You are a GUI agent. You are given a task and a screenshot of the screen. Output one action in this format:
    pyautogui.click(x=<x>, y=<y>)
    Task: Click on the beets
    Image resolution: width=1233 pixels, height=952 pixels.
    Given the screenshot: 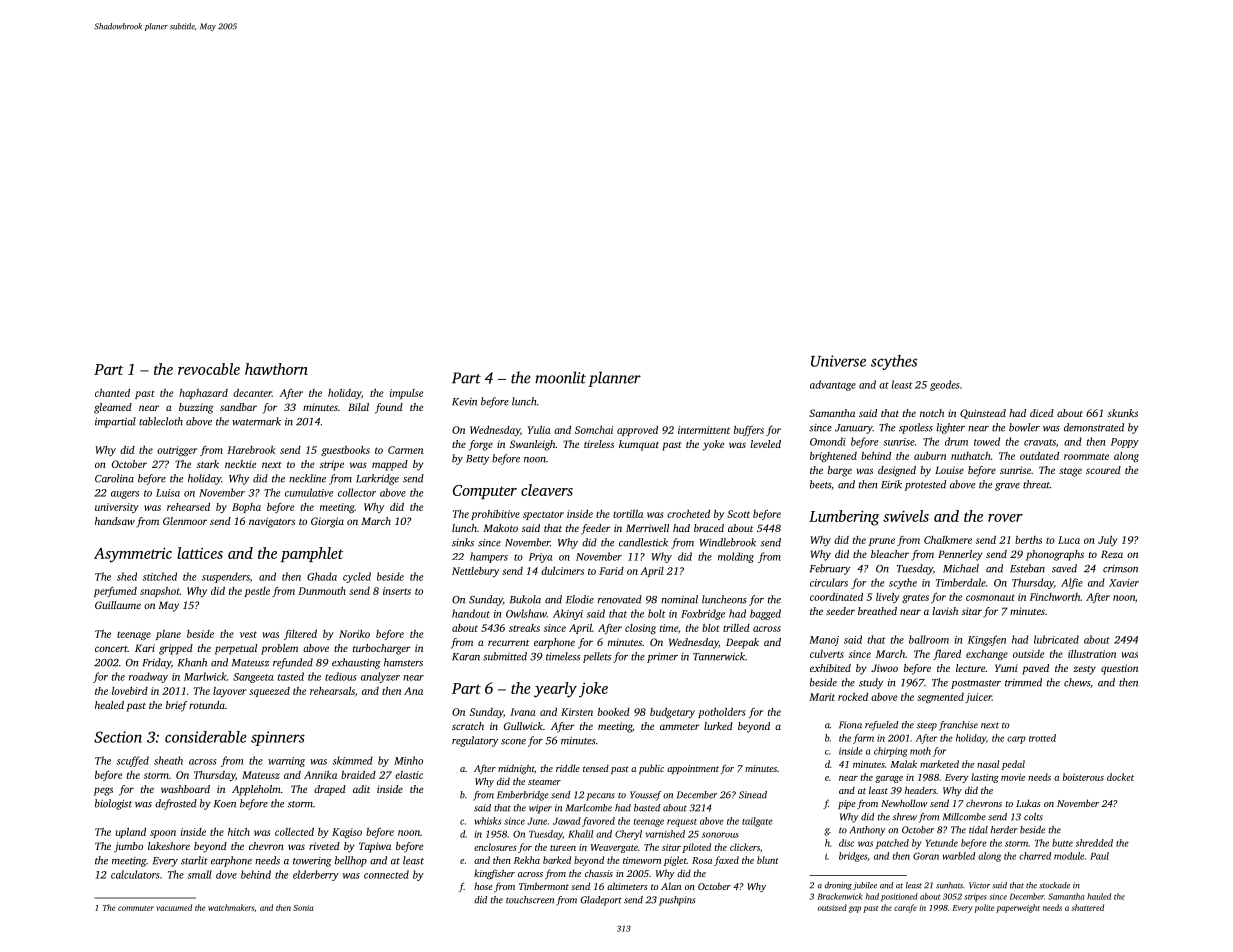 What is the action you would take?
    pyautogui.click(x=820, y=484)
